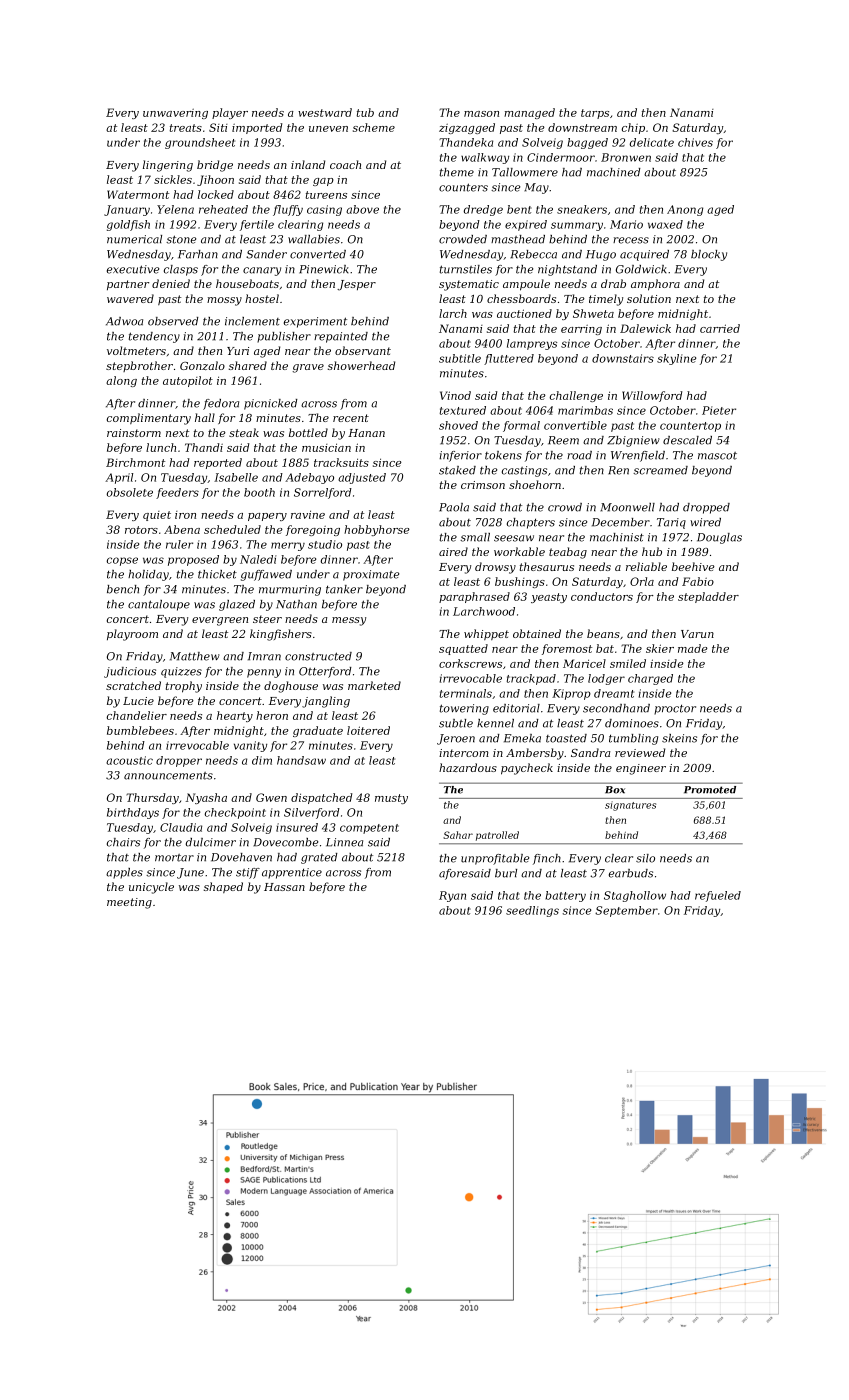 This screenshot has width=849, height=1400. I want to click on refueled, so click(718, 896).
